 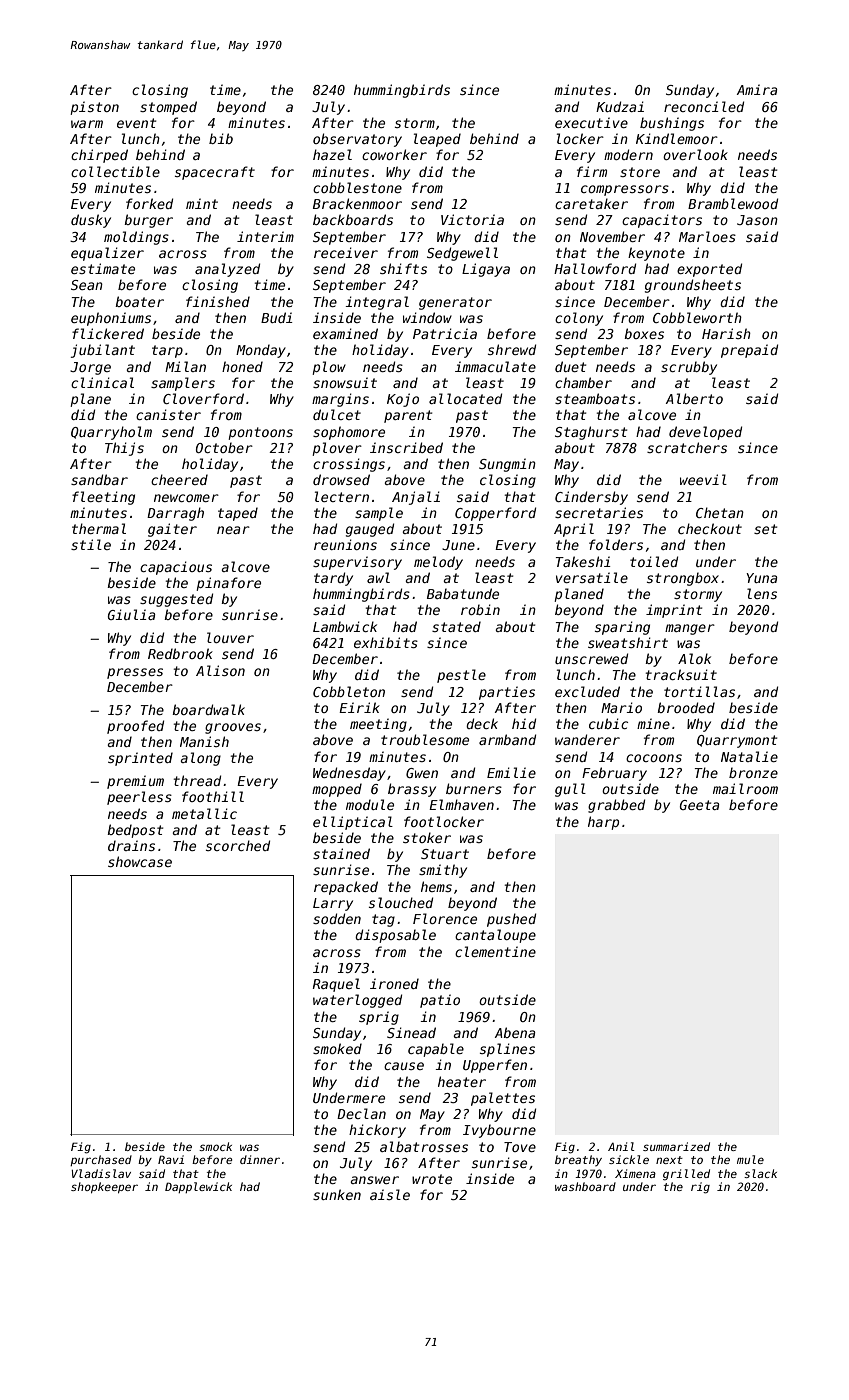 What do you see at coordinates (765, 529) in the image?
I see `set` at bounding box center [765, 529].
